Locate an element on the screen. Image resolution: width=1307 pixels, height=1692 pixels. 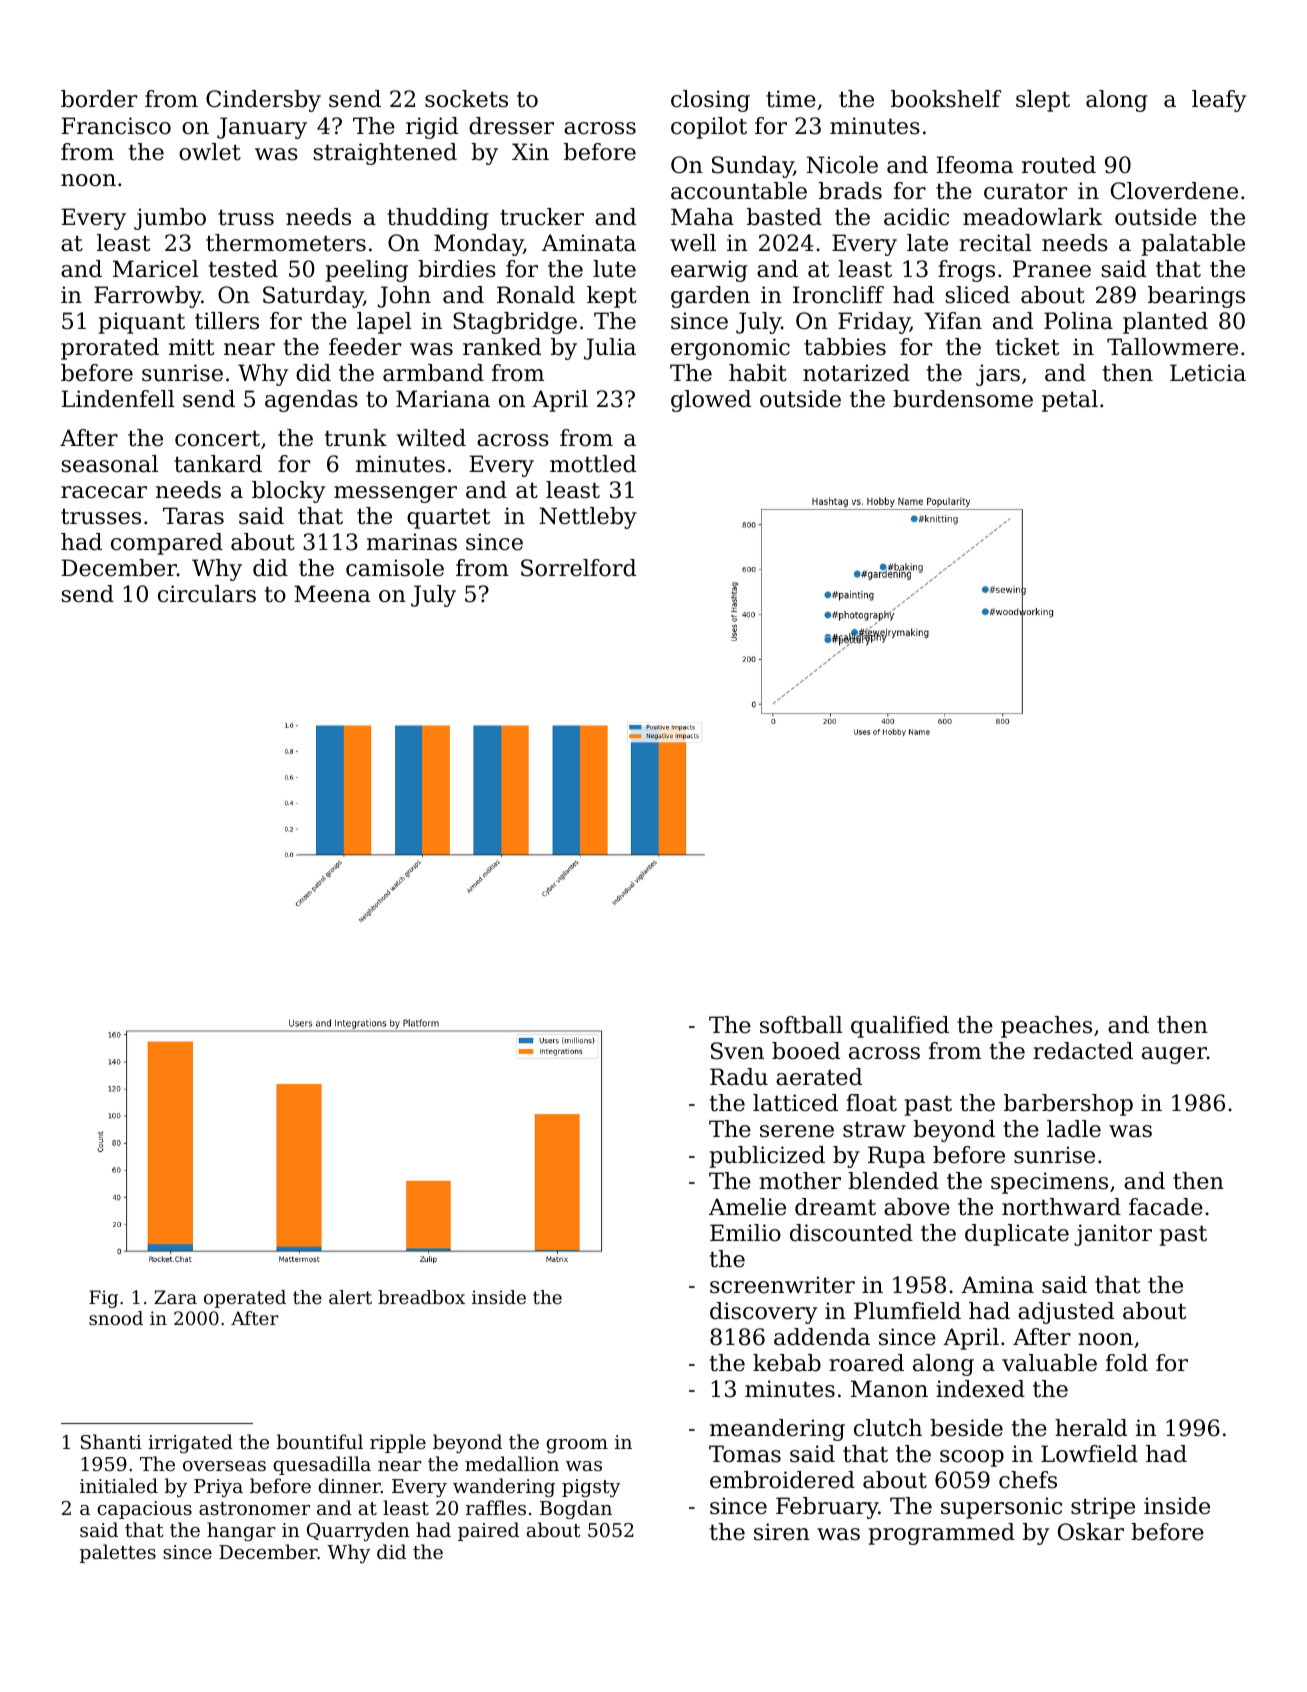
trucker is located at coordinates (542, 217).
